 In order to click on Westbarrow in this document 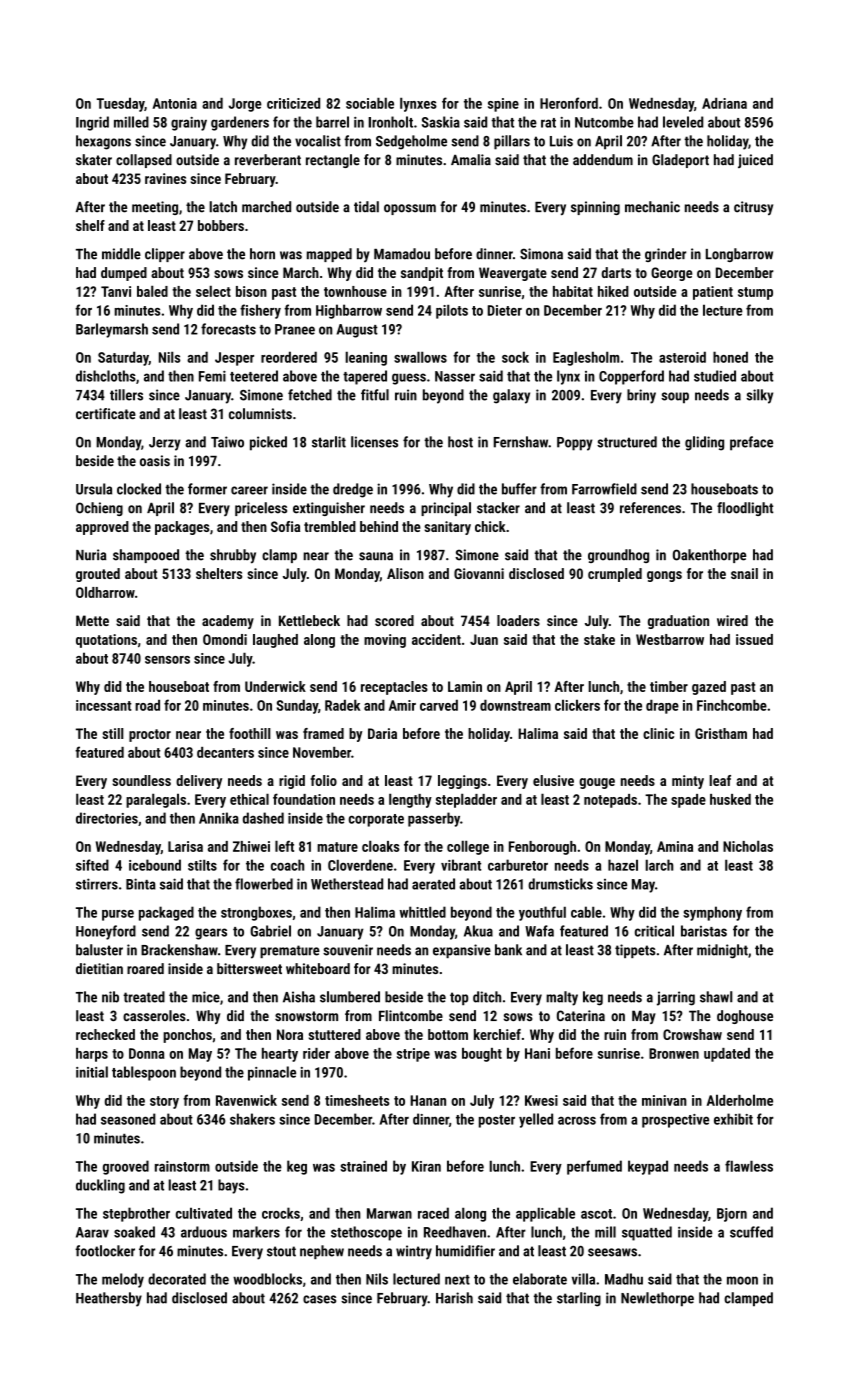, I will do `click(670, 639)`.
